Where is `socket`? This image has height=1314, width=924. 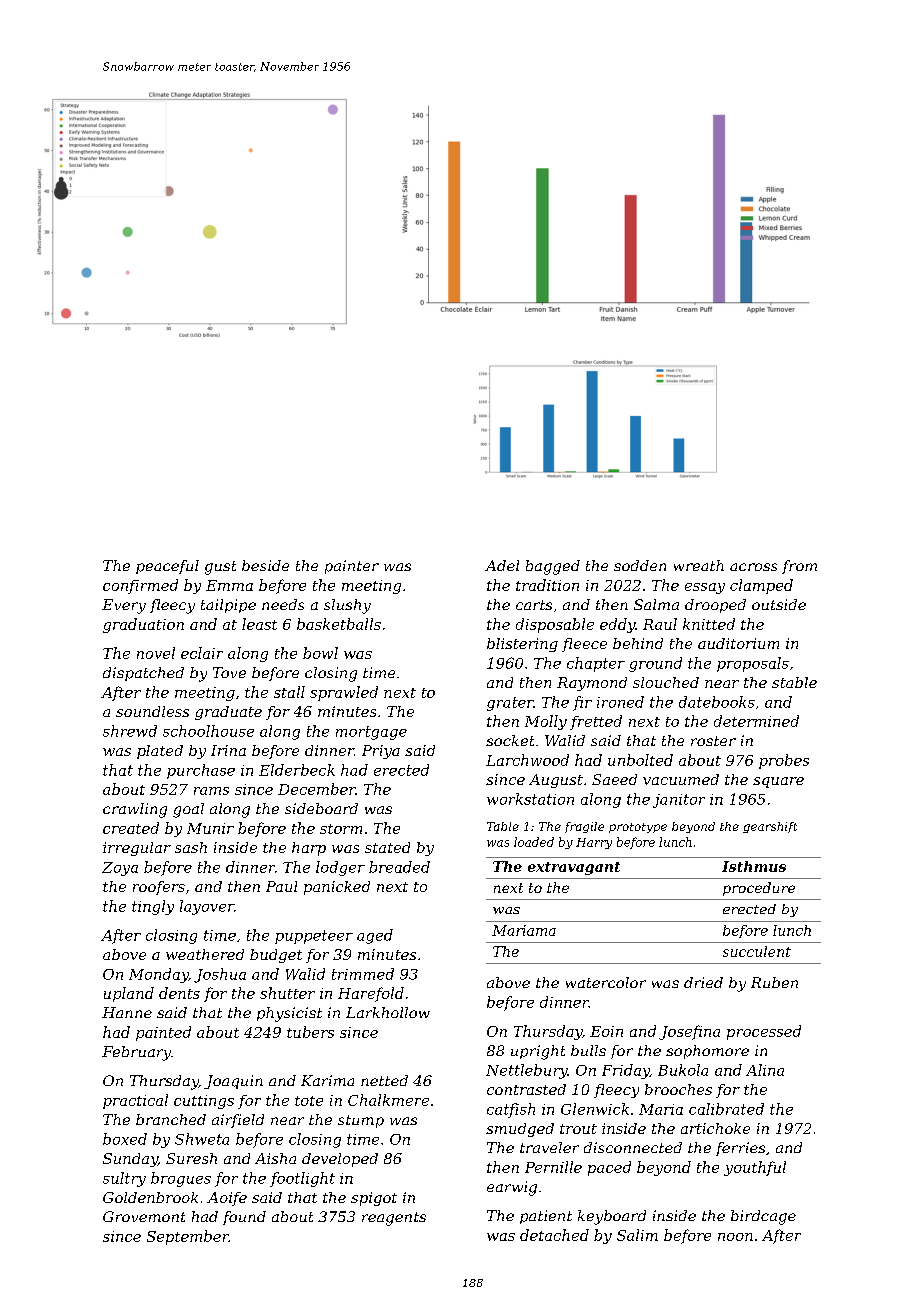
socket is located at coordinates (510, 740).
